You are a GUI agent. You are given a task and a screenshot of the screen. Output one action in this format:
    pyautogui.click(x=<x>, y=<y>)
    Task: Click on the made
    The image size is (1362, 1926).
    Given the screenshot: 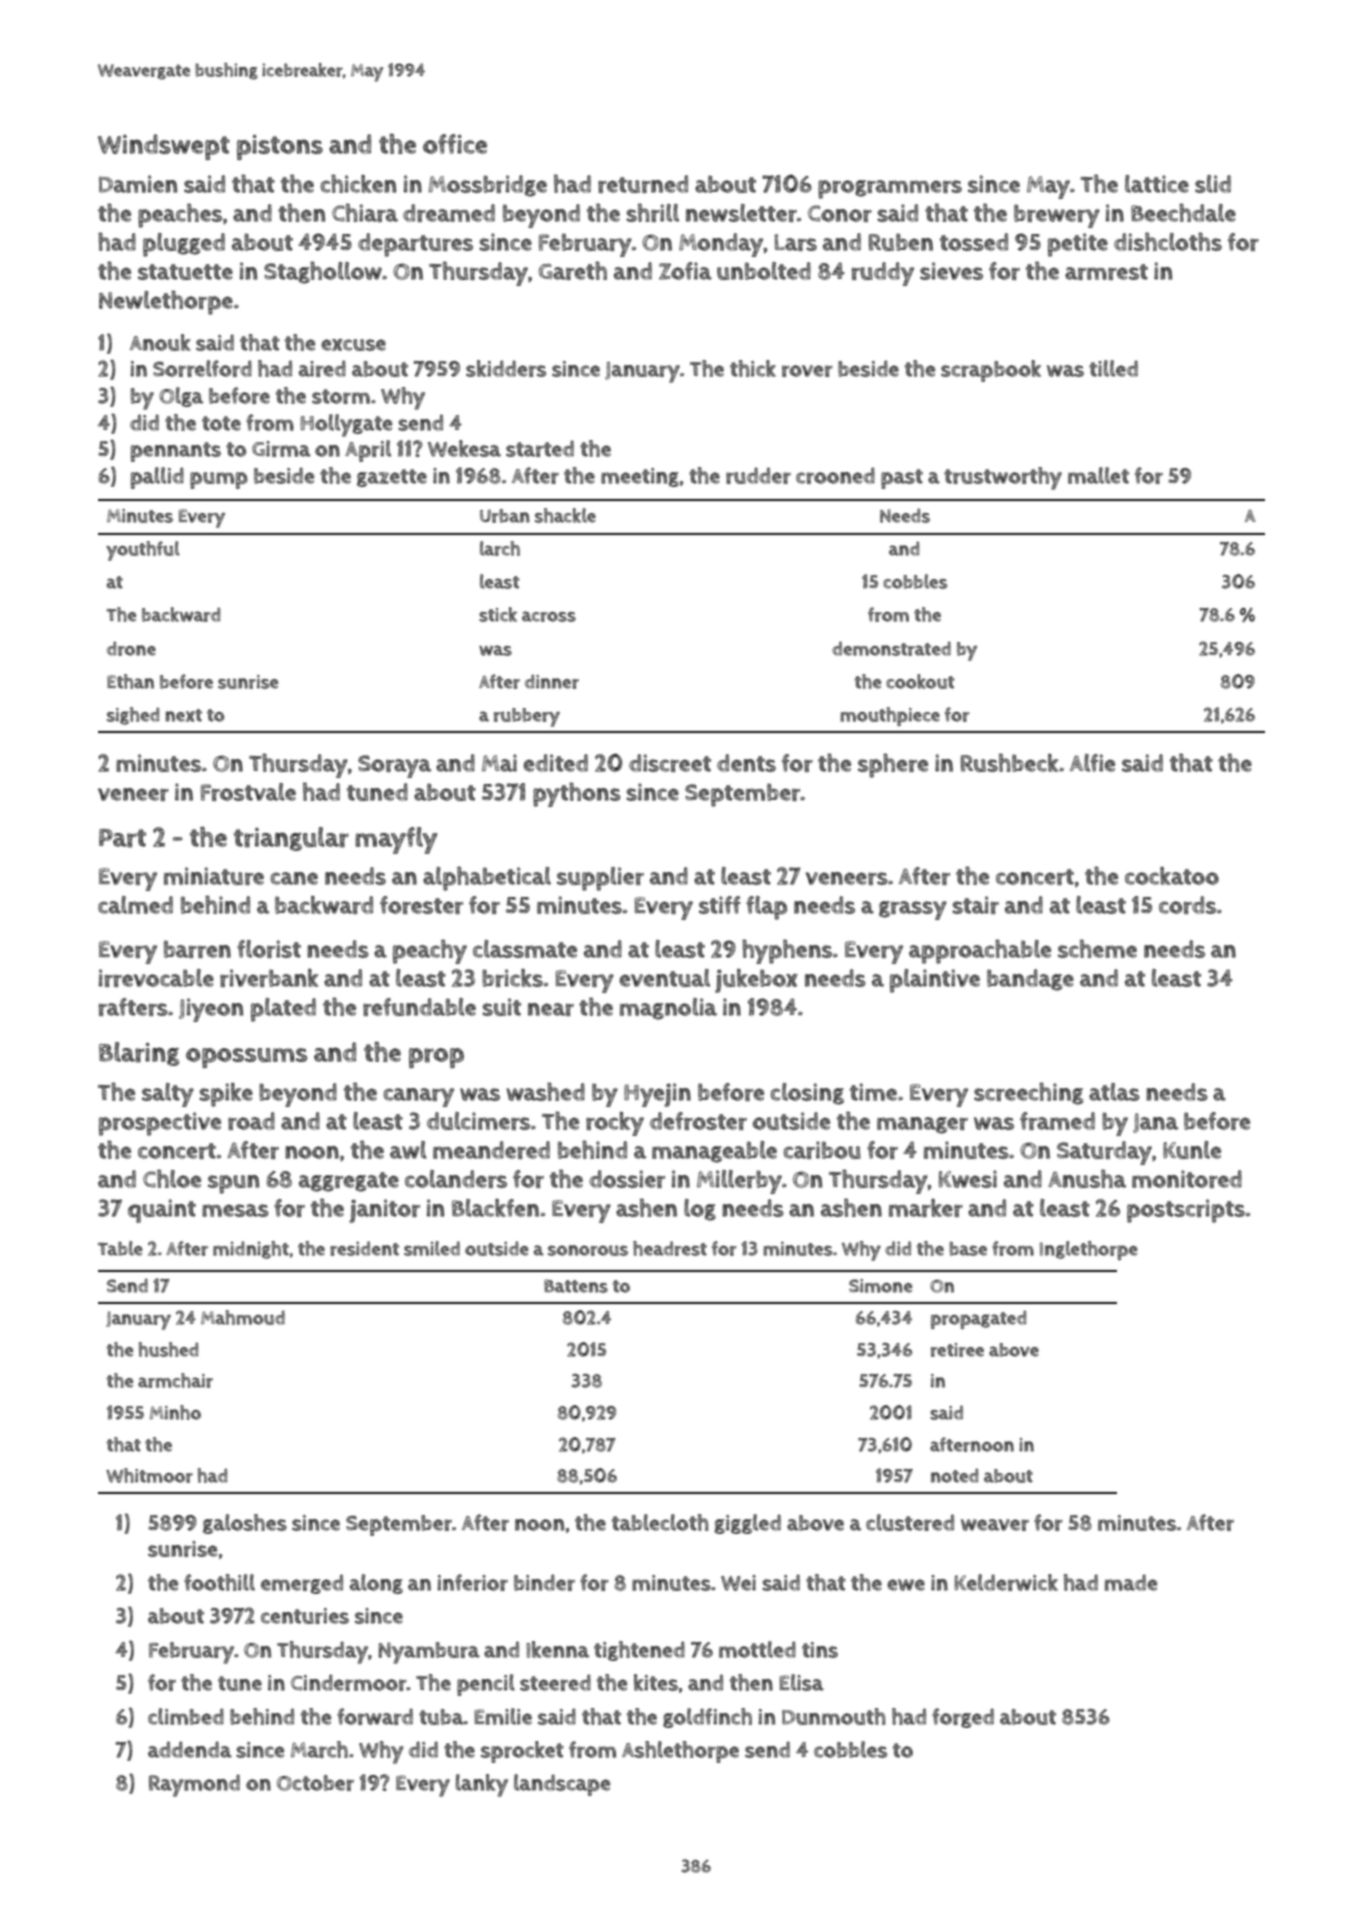 What is the action you would take?
    pyautogui.click(x=1131, y=1582)
